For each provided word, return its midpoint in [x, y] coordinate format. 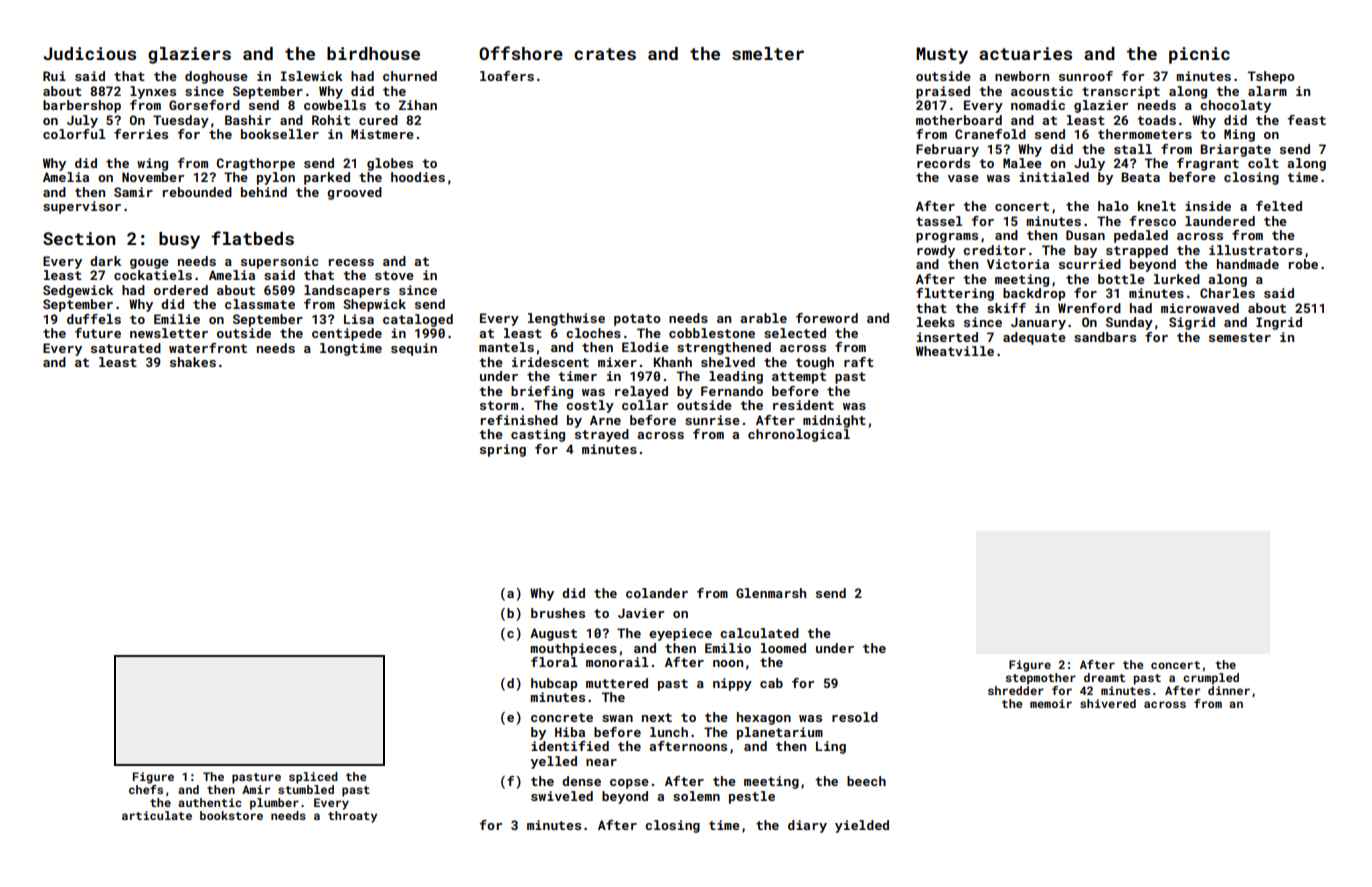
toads [1156, 120]
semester [1240, 337]
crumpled [1211, 679]
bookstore [231, 815]
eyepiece [680, 634]
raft [859, 362]
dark [105, 261]
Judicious [89, 53]
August [553, 634]
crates [605, 54]
